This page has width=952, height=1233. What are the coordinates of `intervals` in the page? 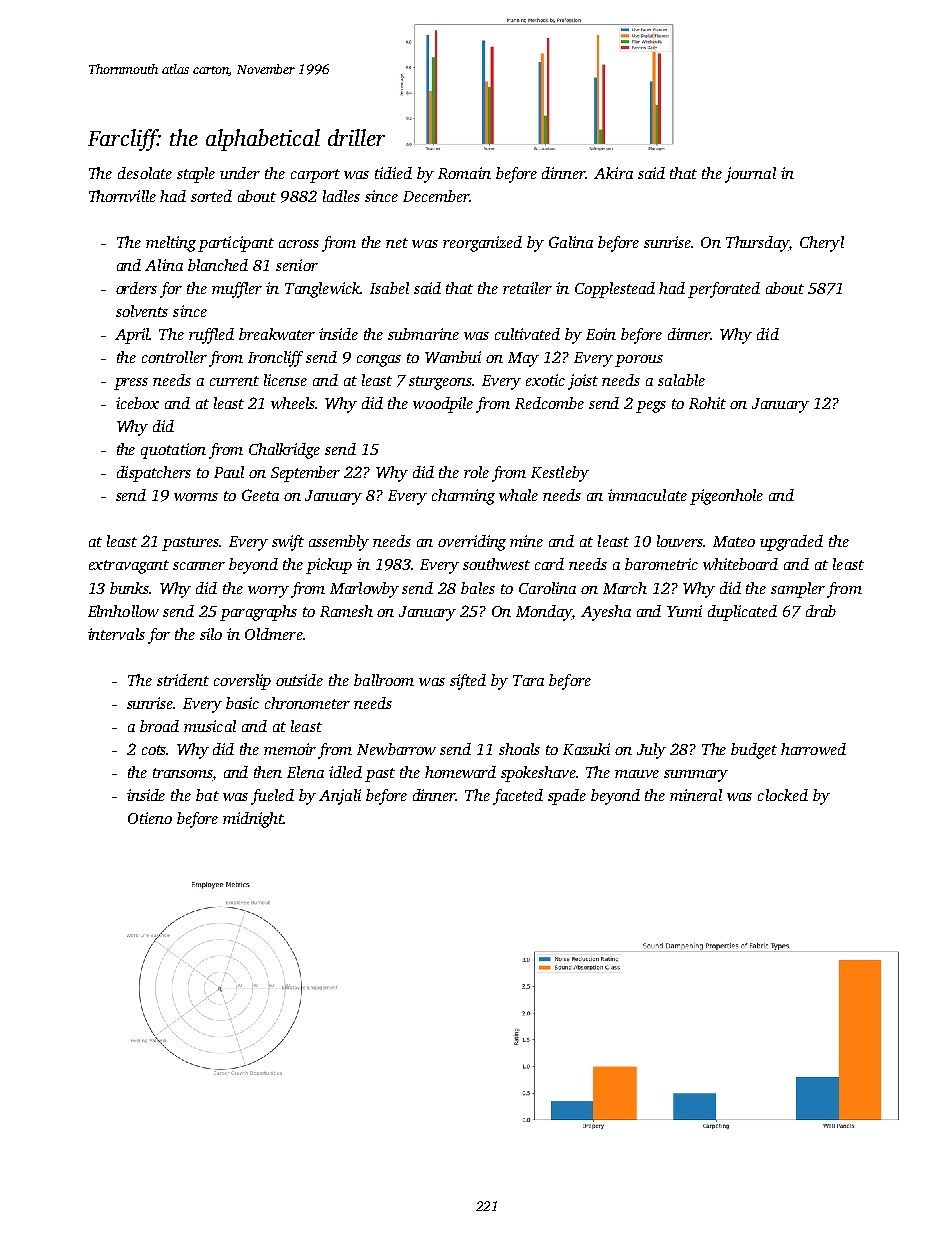 It's located at (116, 634).
